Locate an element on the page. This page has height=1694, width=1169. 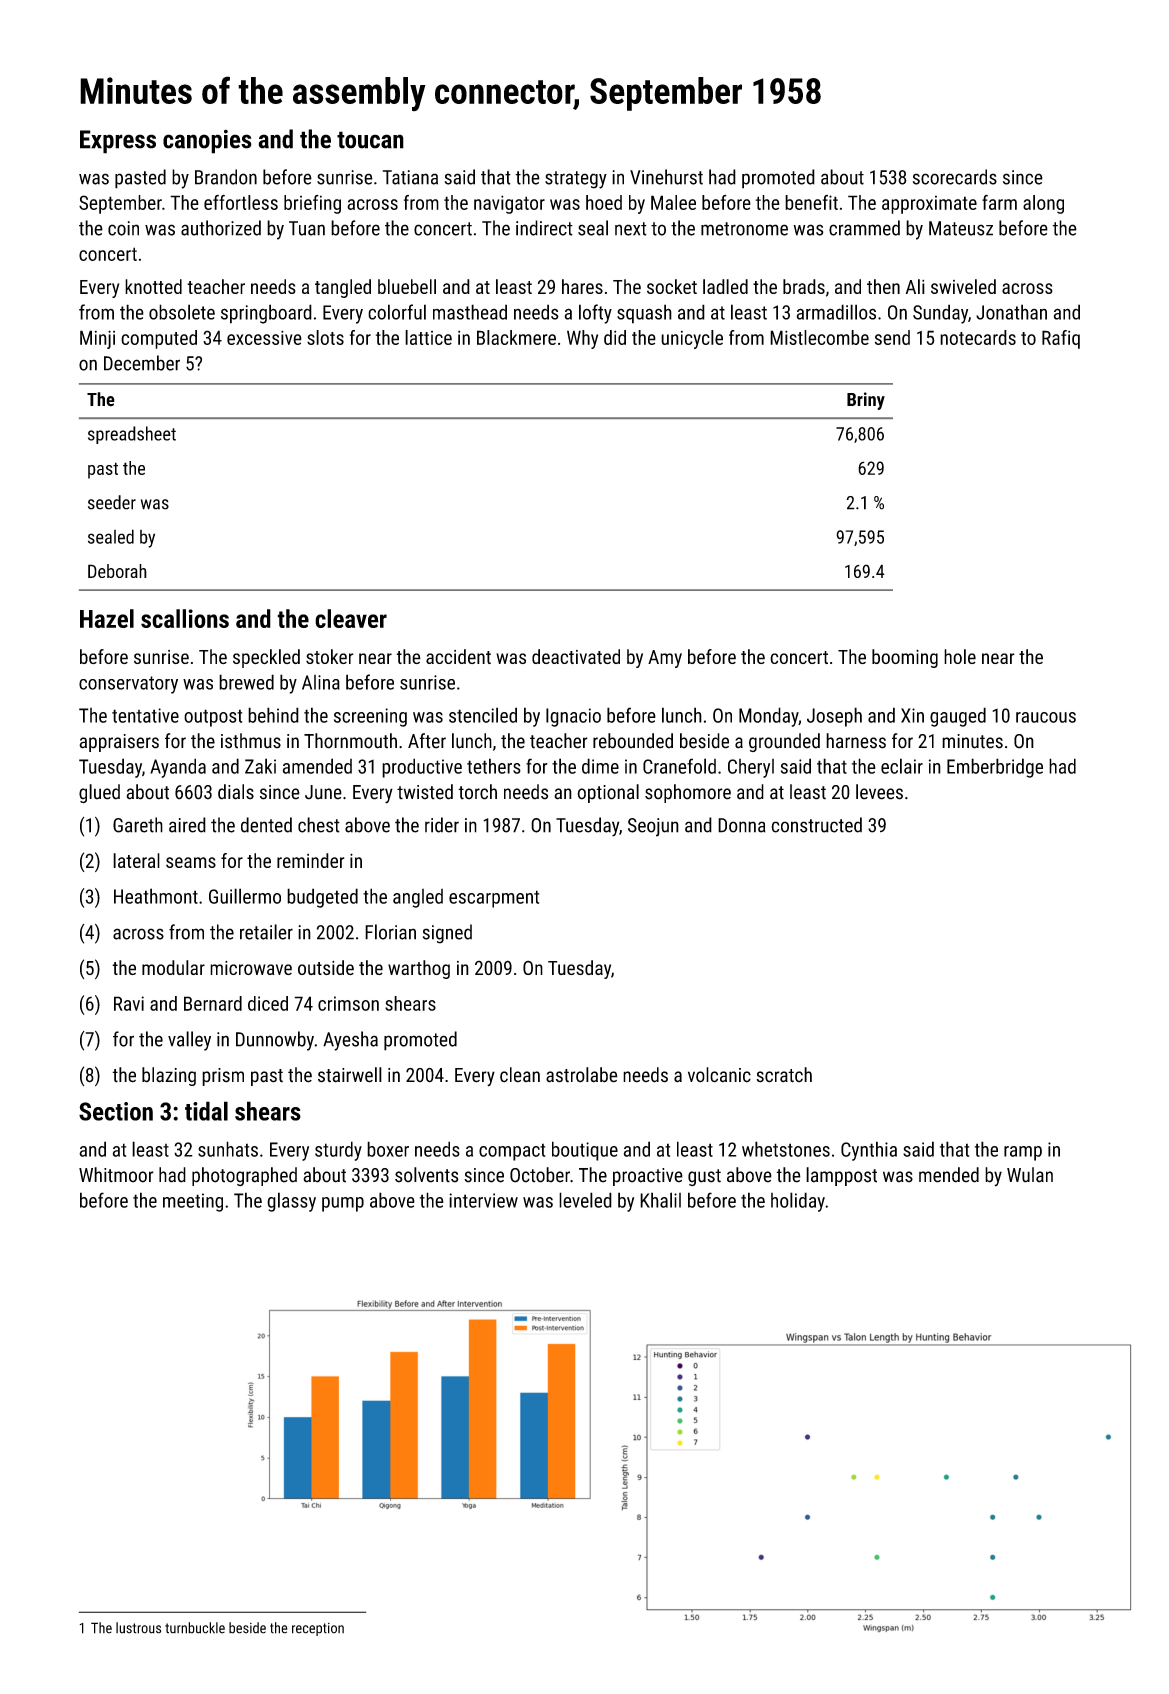
Express is located at coordinates (118, 142).
